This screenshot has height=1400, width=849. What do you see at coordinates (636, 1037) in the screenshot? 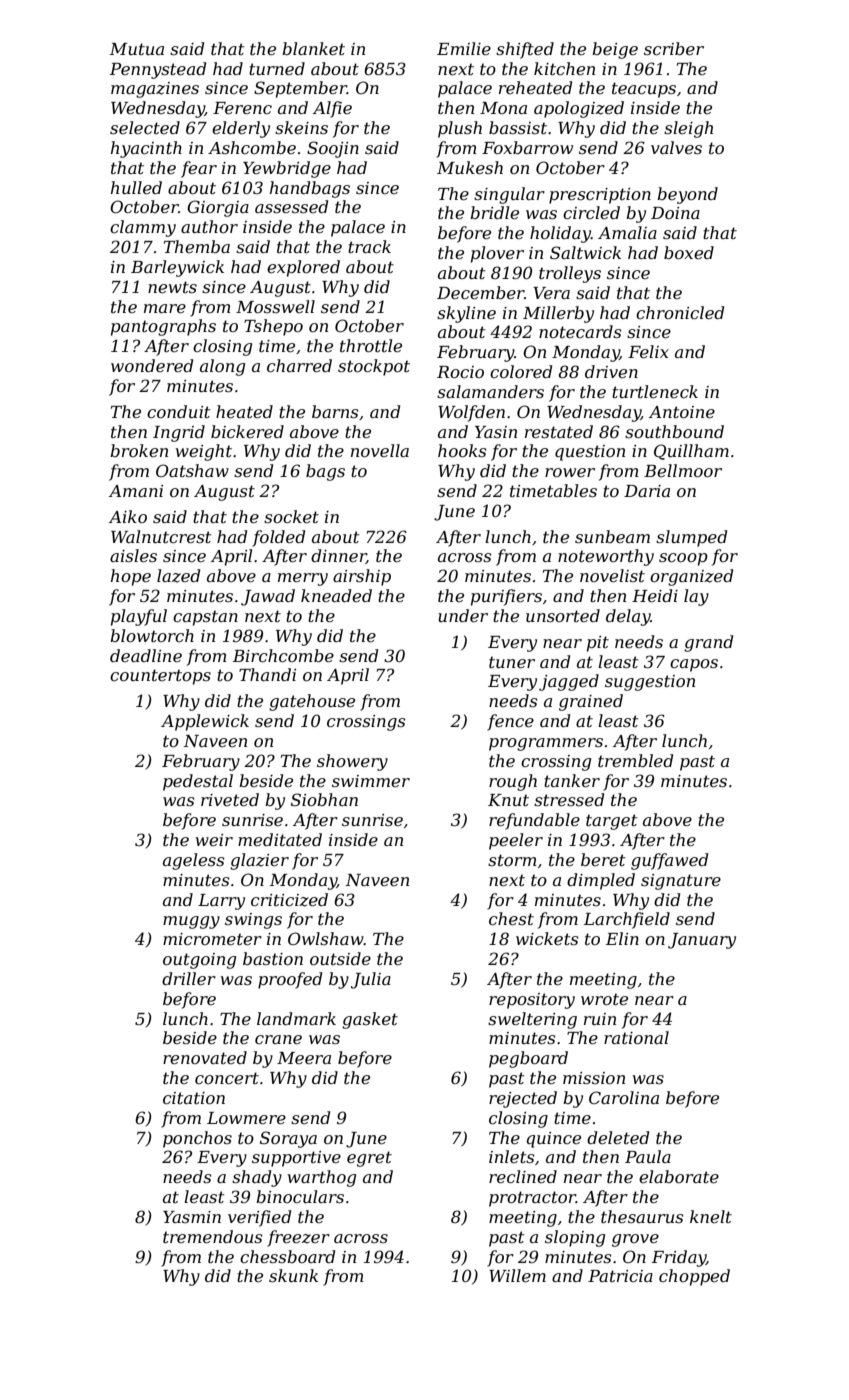
I see `rational` at bounding box center [636, 1037].
